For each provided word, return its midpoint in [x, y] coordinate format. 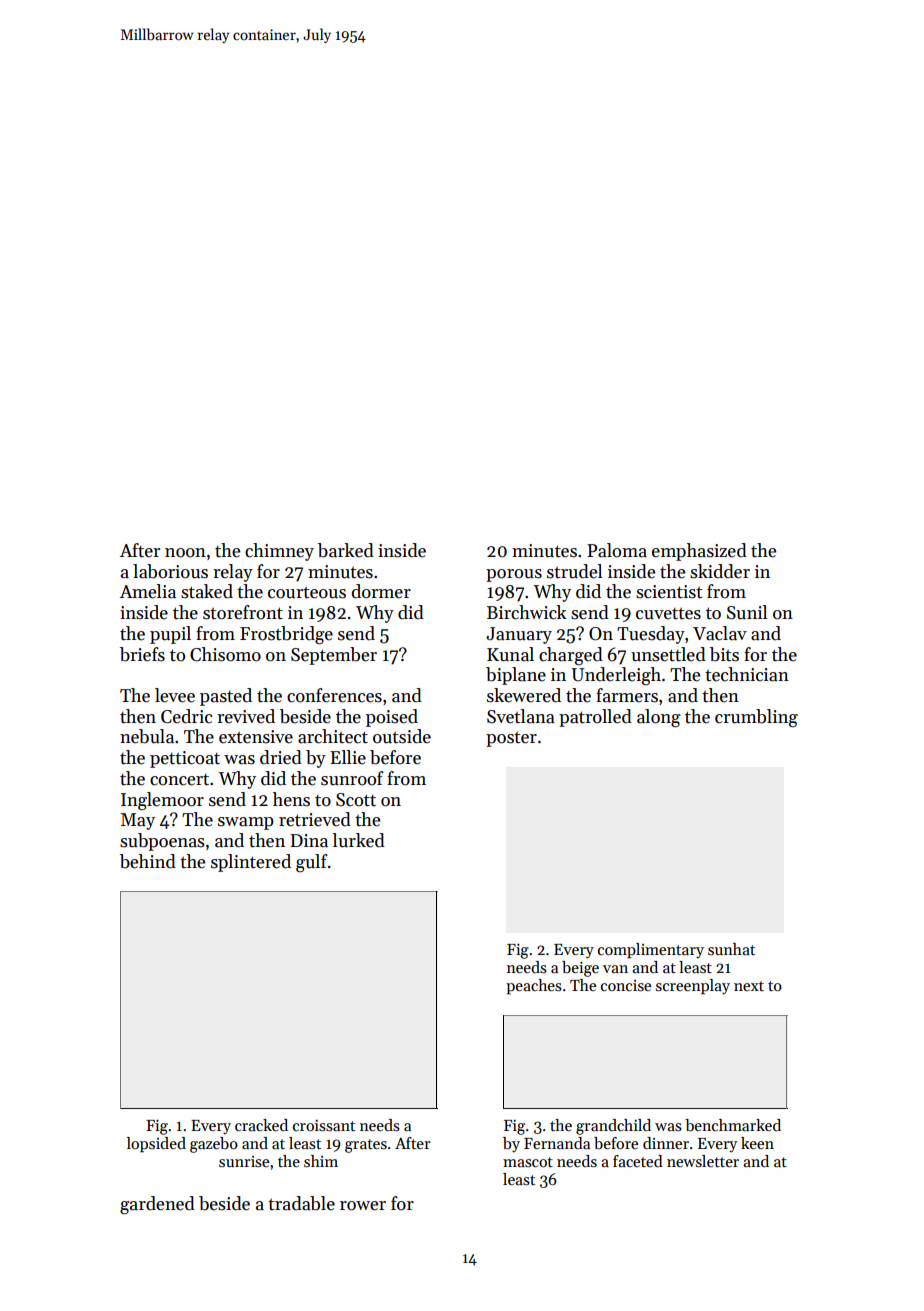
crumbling [756, 718]
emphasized [699, 552]
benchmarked [733, 1125]
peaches [534, 987]
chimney [279, 552]
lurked [359, 840]
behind [148, 861]
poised [392, 718]
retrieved [315, 819]
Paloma [617, 550]
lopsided [156, 1145]
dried [281, 757]
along [659, 718]
